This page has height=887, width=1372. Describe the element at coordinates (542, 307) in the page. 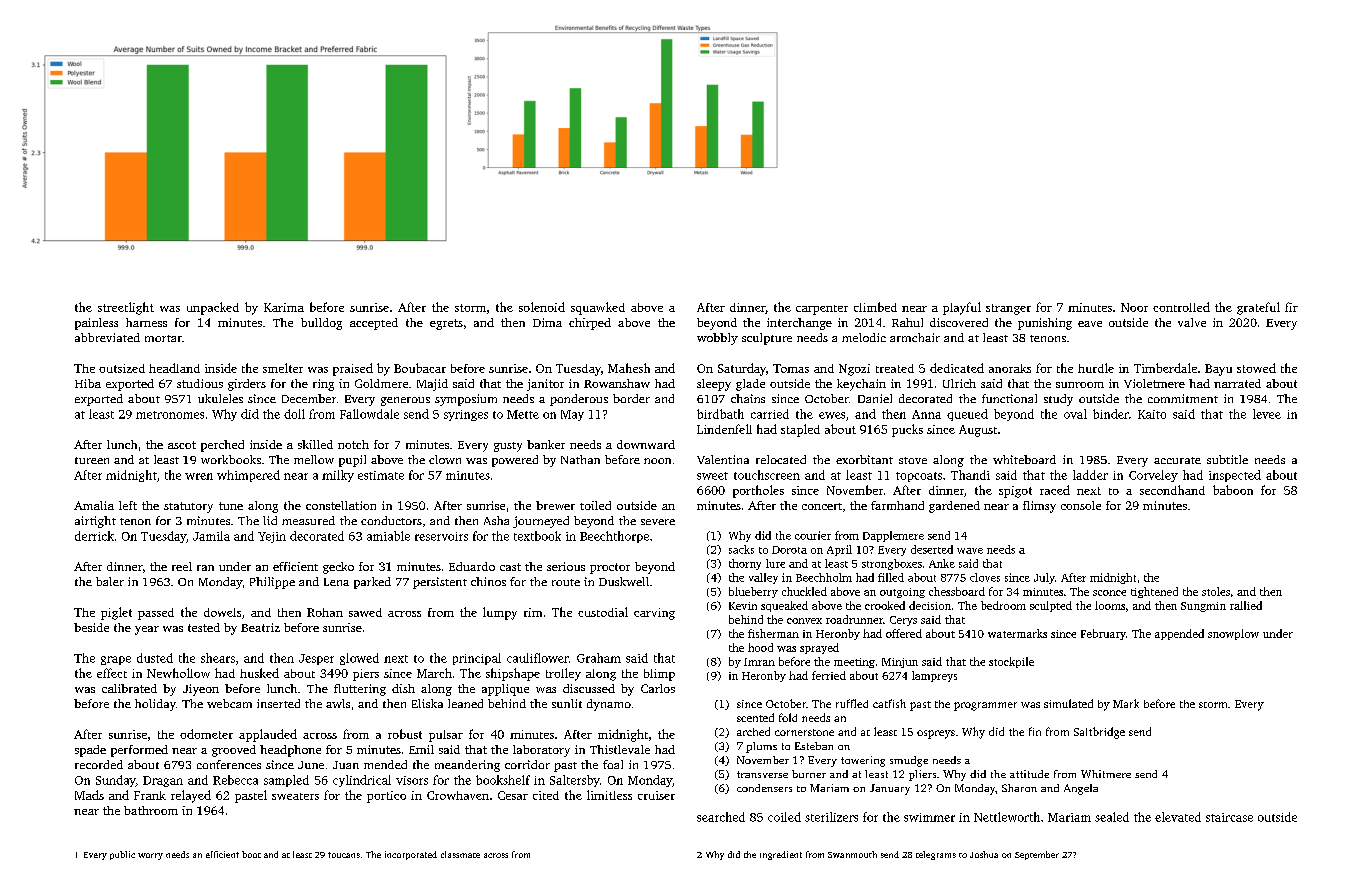

I see `solenoid` at that location.
